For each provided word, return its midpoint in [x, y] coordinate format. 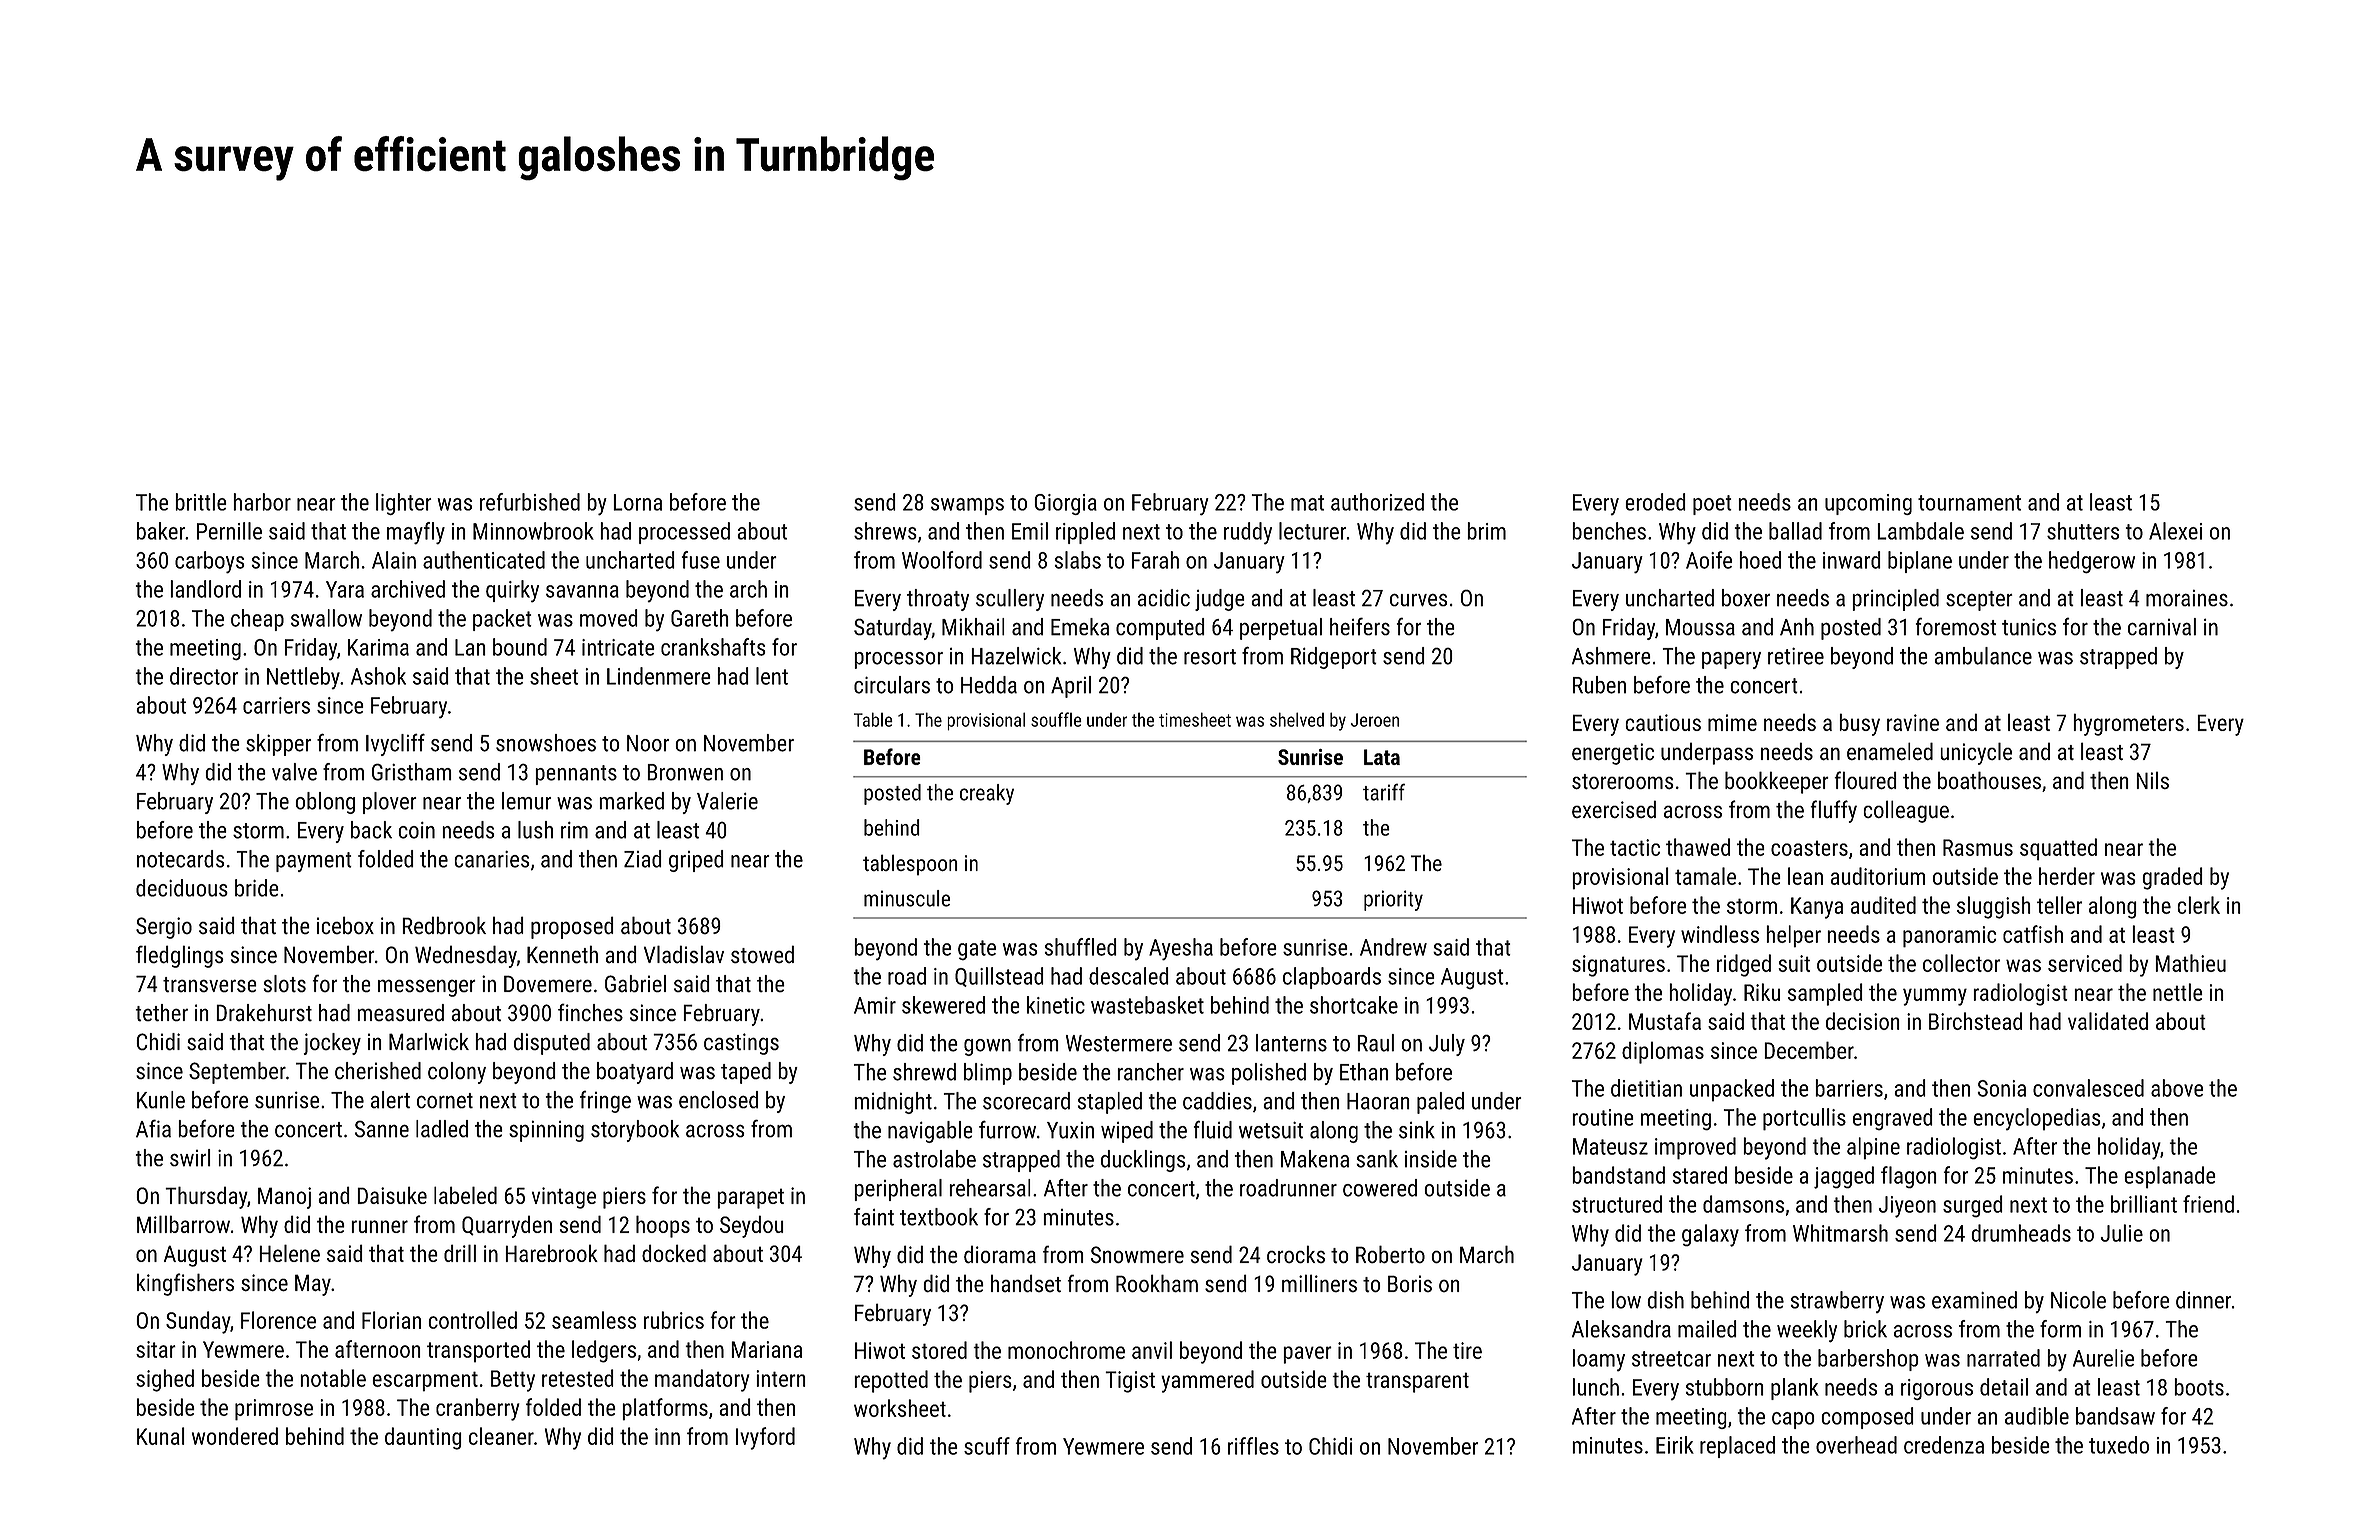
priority [1393, 900]
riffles [1253, 1446]
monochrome [1066, 1350]
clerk [2198, 905]
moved [609, 618]
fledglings [180, 956]
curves [1418, 600]
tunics [2029, 627]
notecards [180, 859]
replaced [1737, 1447]
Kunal [161, 1436]
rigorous [1937, 1389]
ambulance [1983, 656]
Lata [1382, 757]
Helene [289, 1253]
